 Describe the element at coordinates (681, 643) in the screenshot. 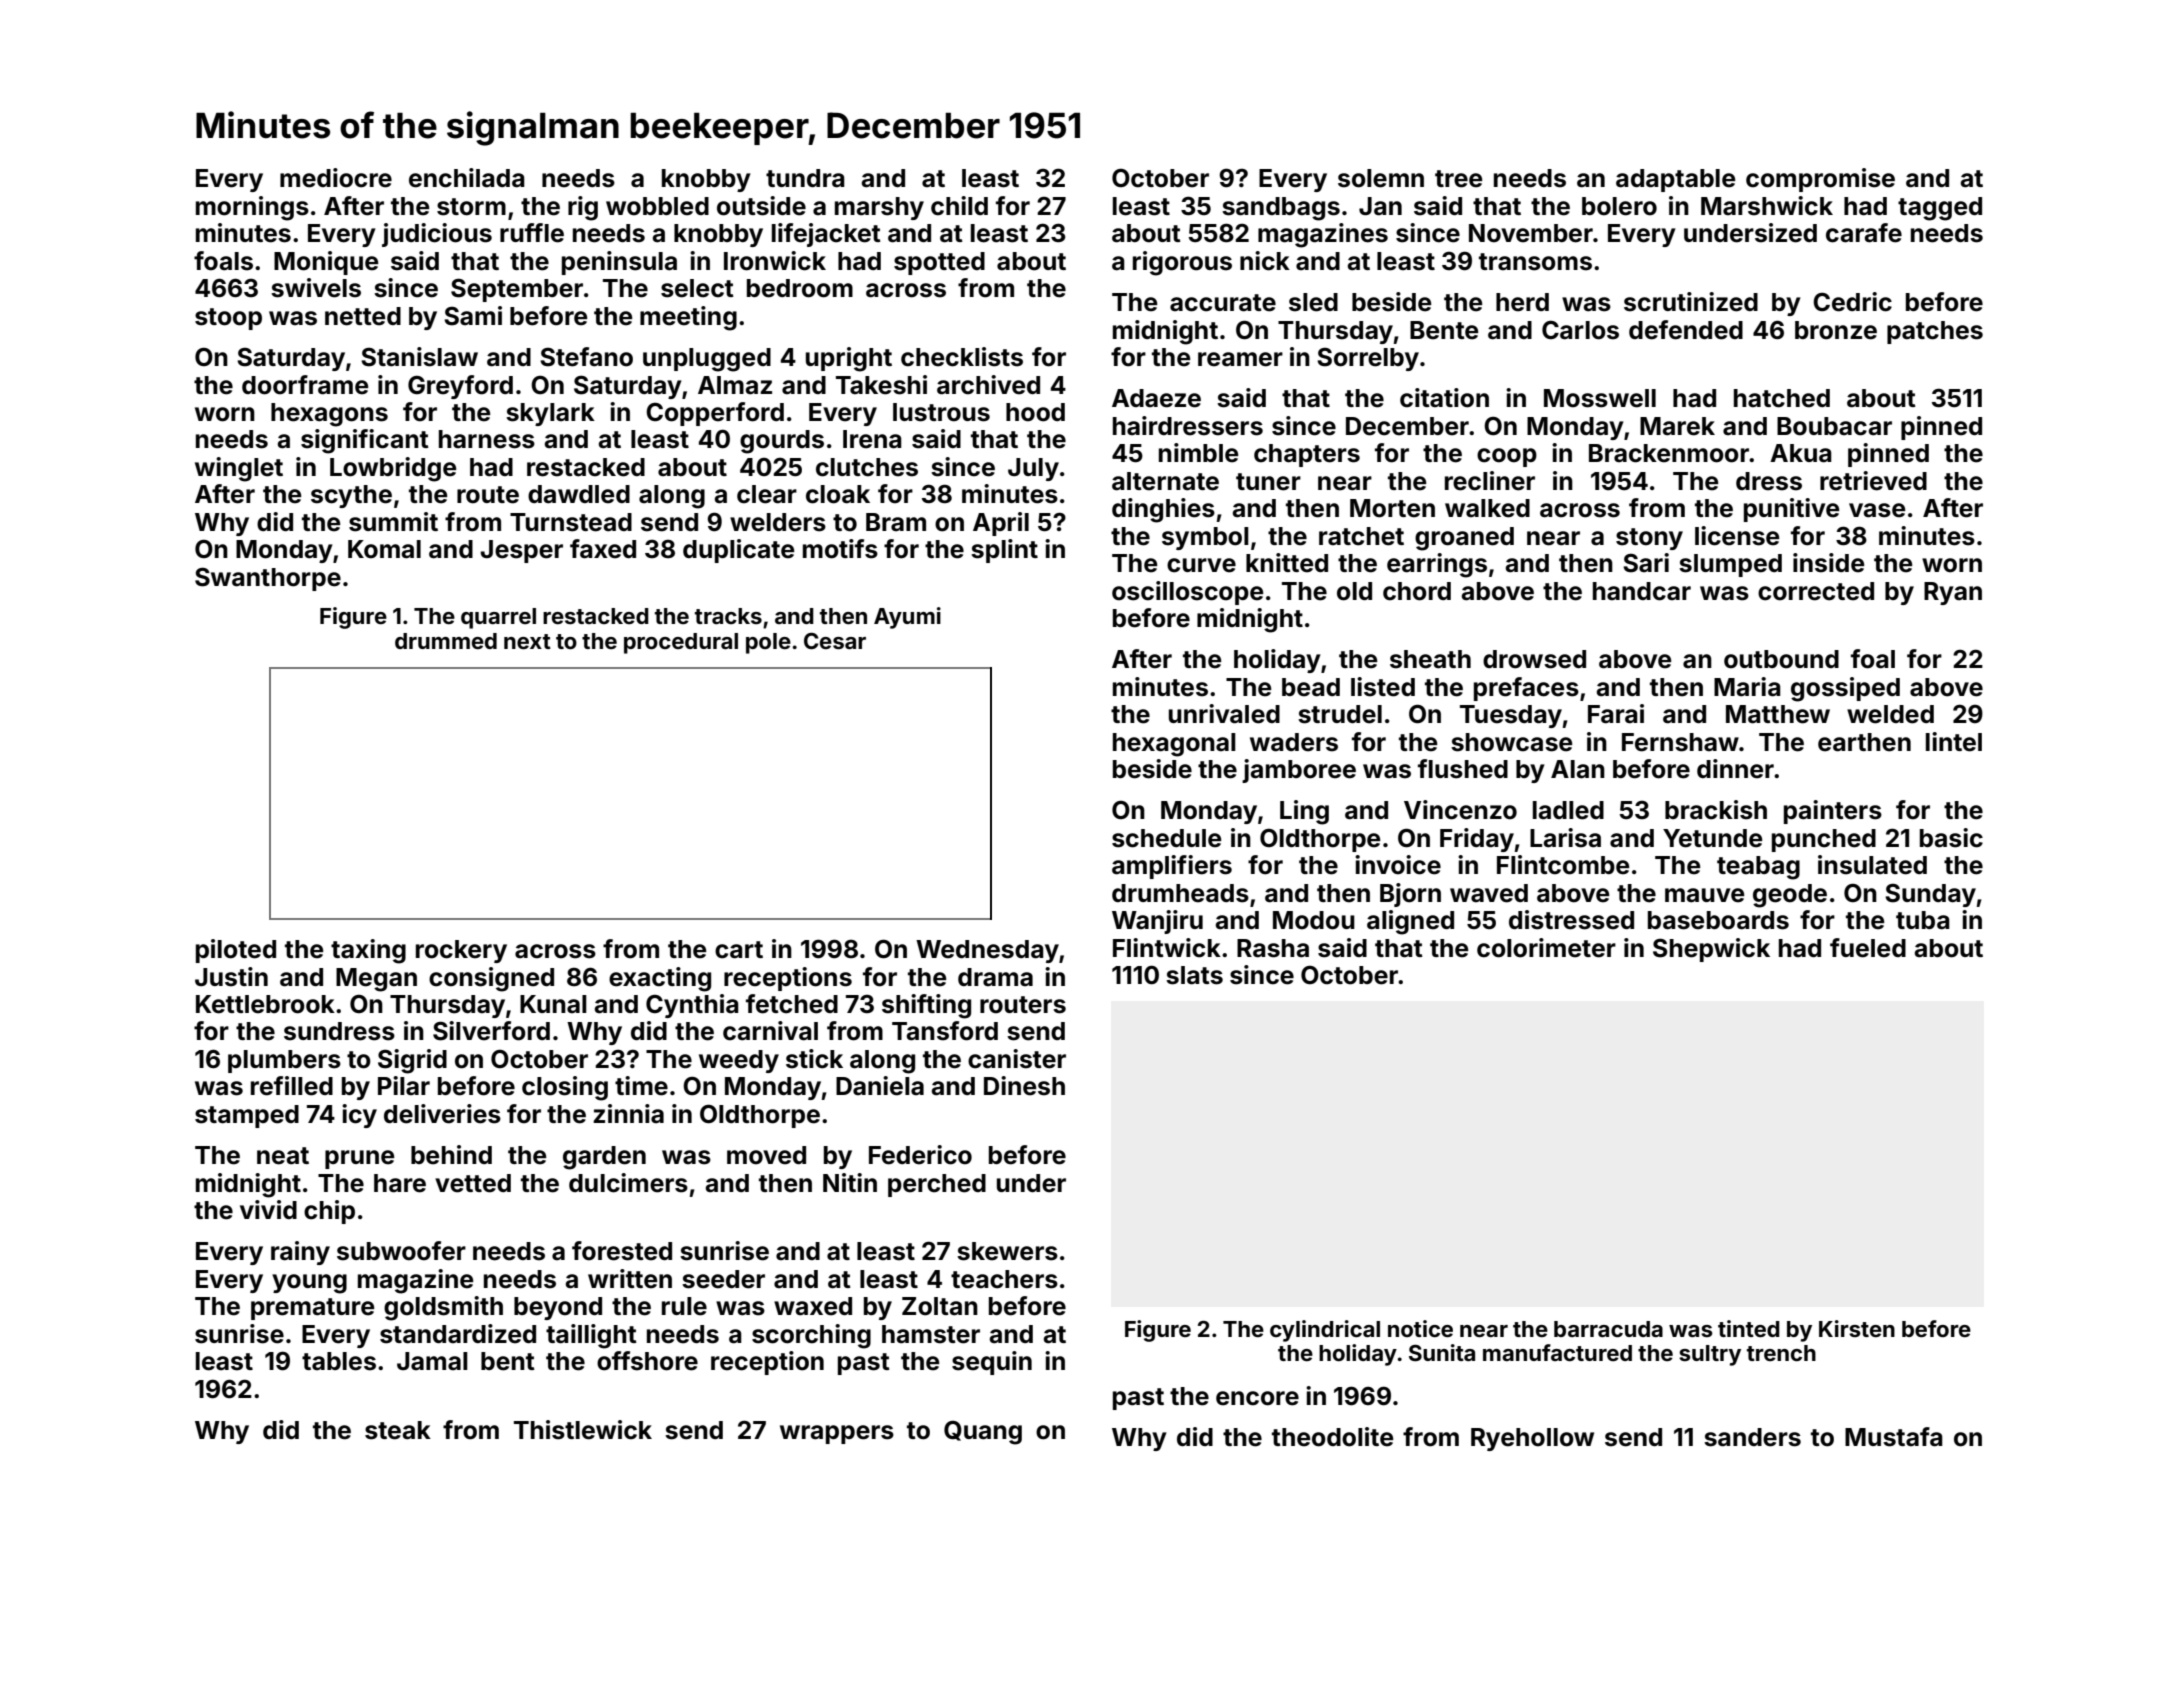

I see `procedural` at that location.
